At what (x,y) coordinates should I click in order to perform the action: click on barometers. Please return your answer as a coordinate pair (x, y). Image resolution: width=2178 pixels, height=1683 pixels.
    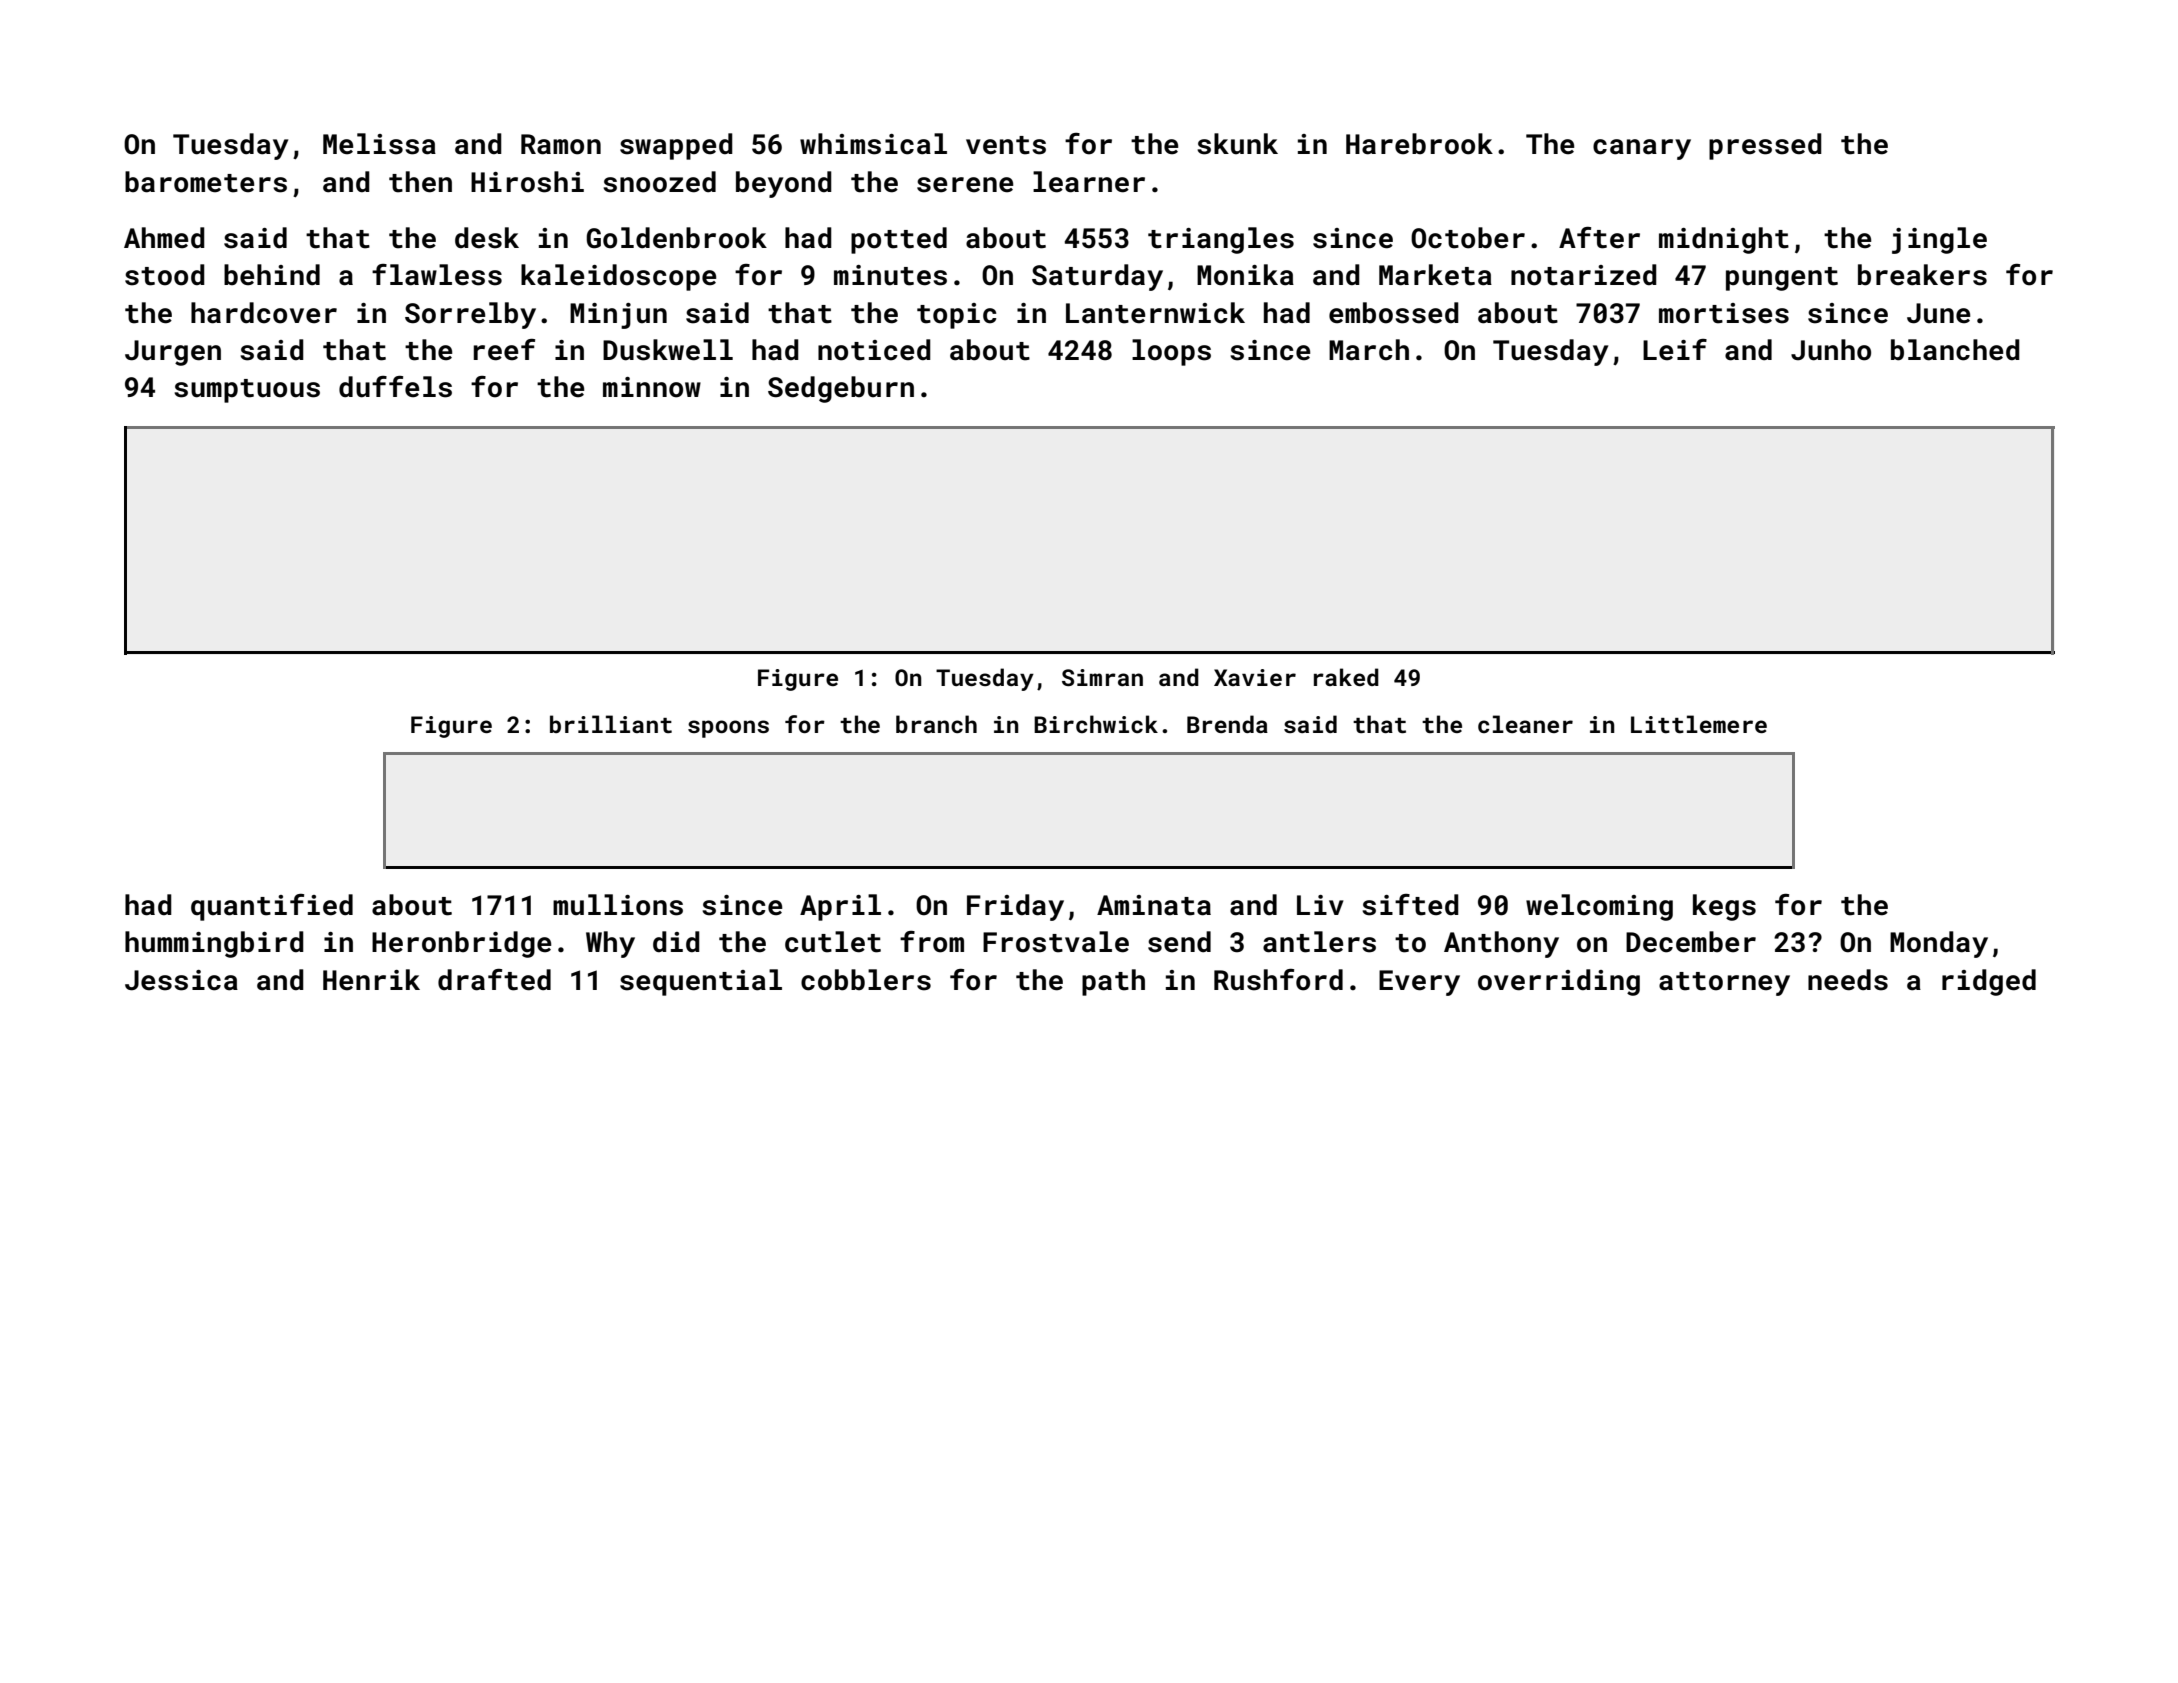
    Looking at the image, I should click on (206, 182).
